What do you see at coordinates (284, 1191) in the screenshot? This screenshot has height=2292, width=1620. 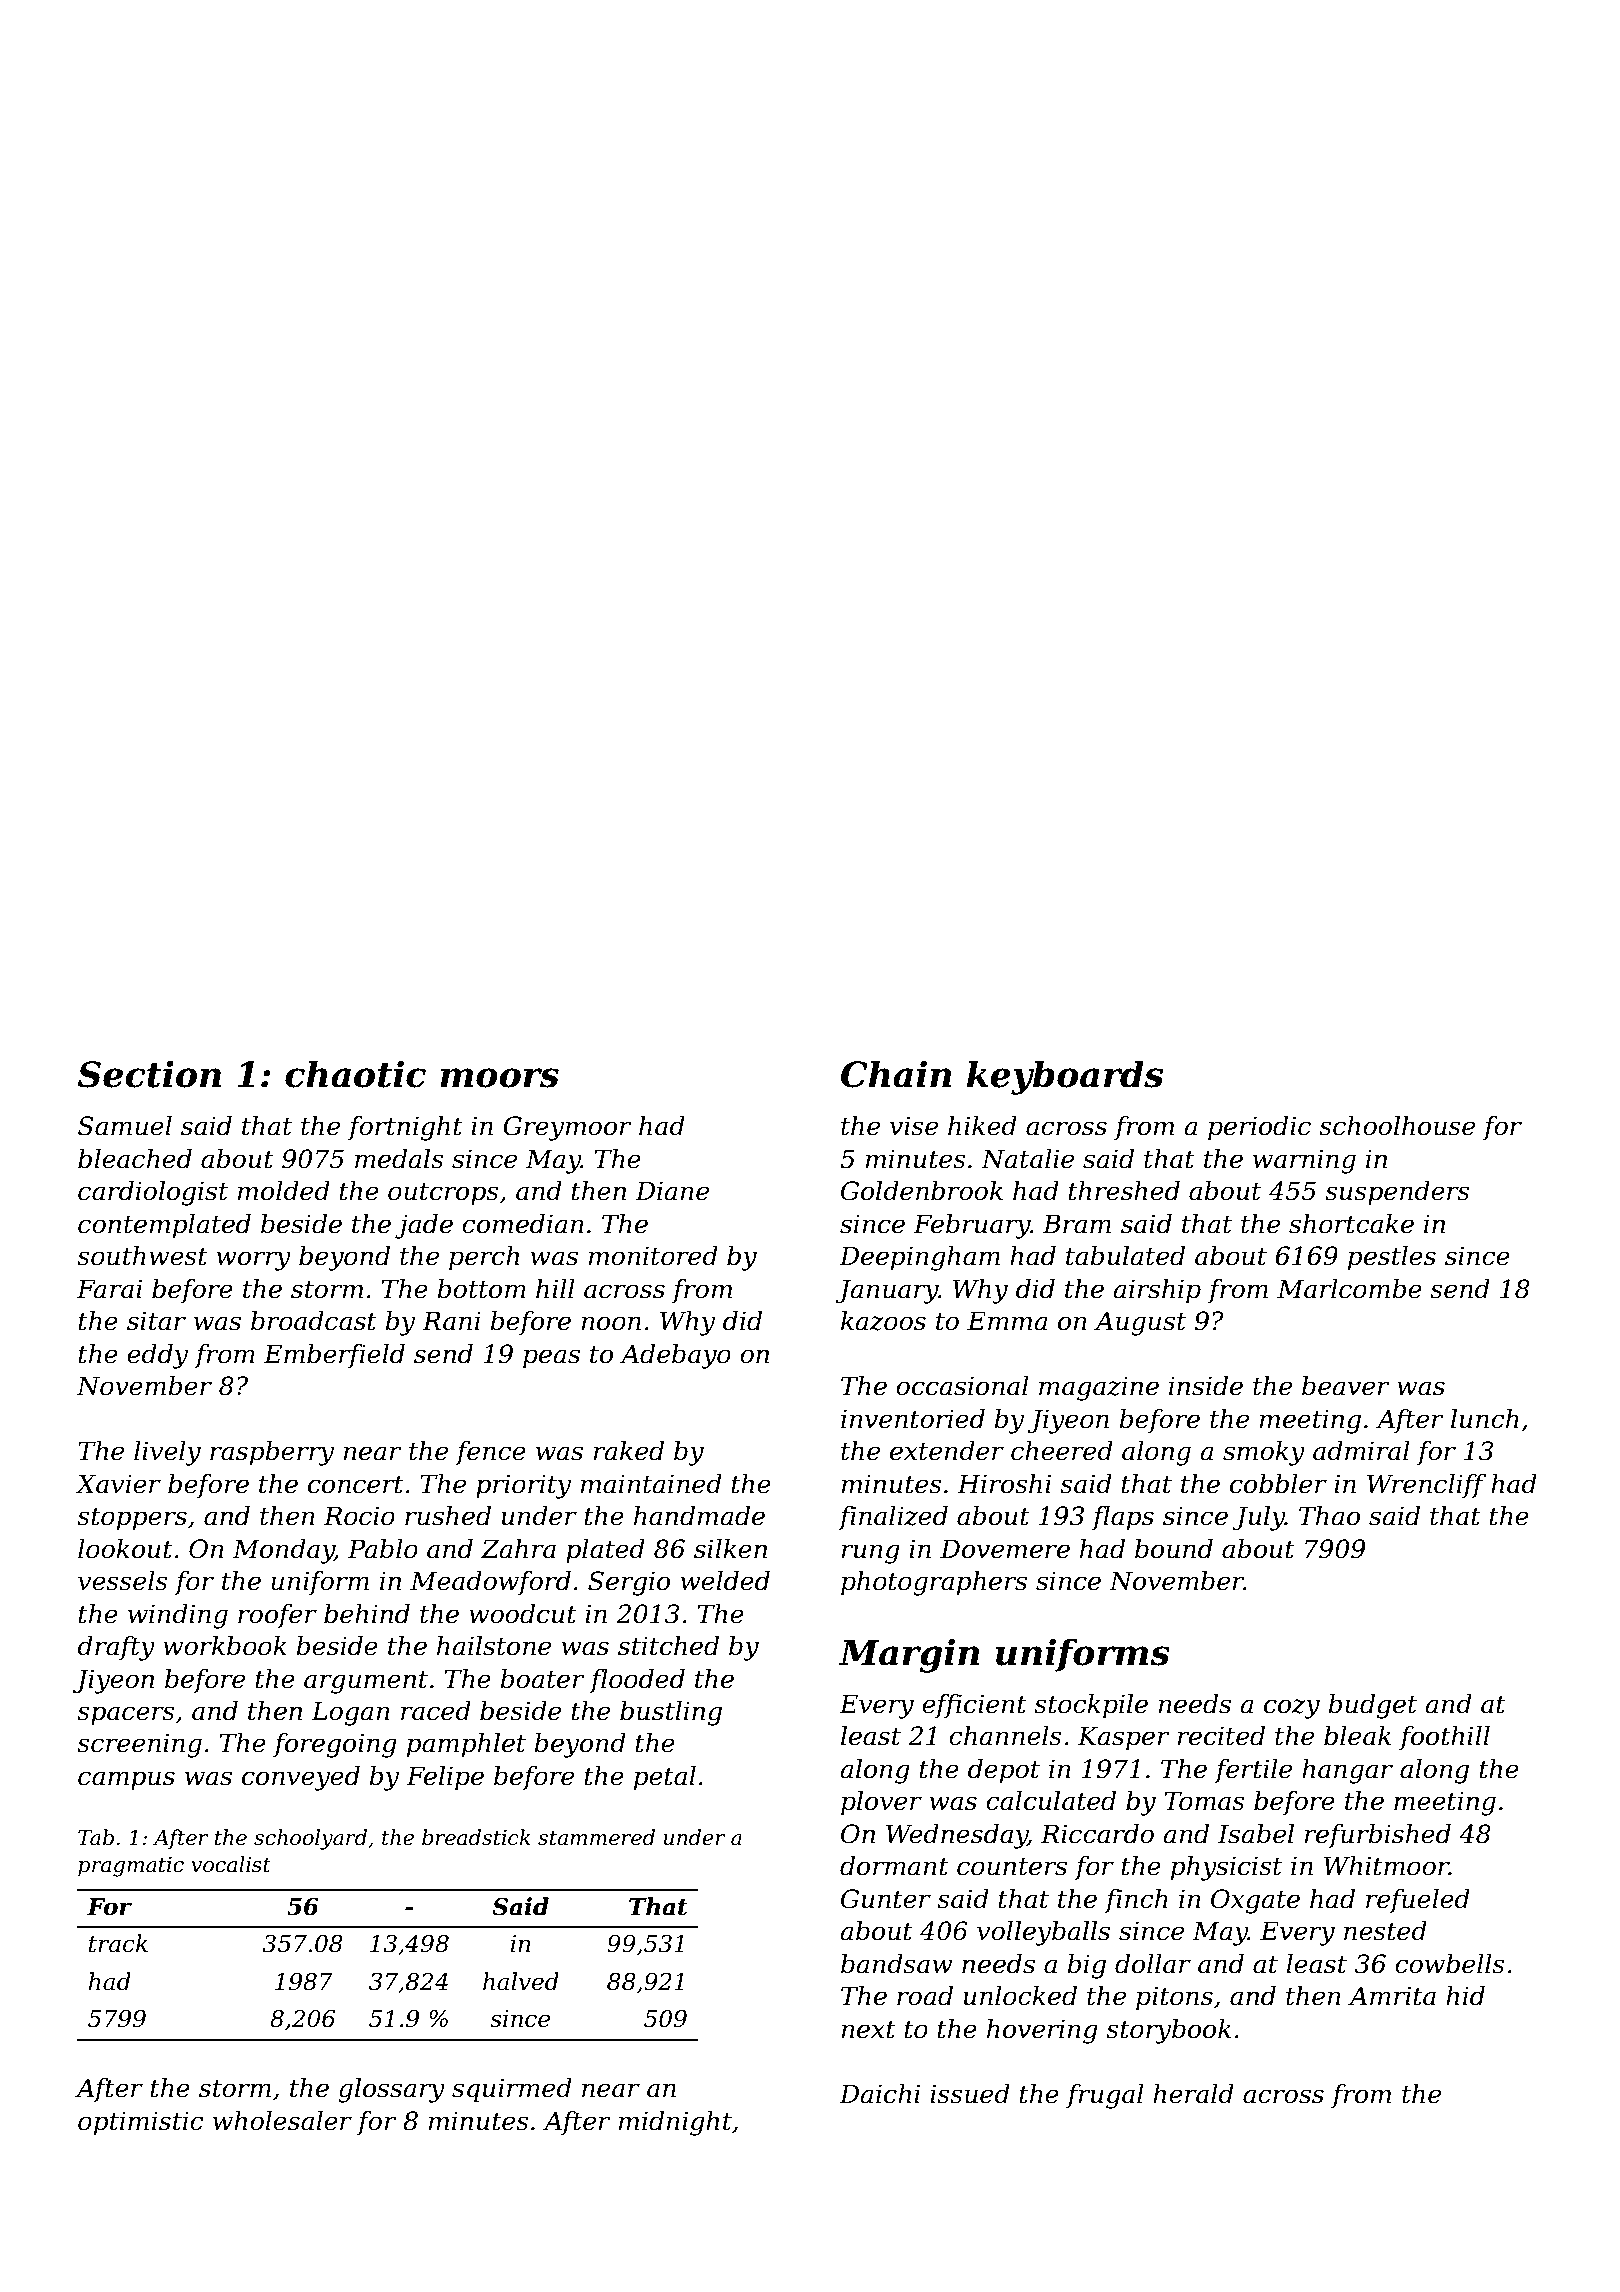 I see `molded` at bounding box center [284, 1191].
